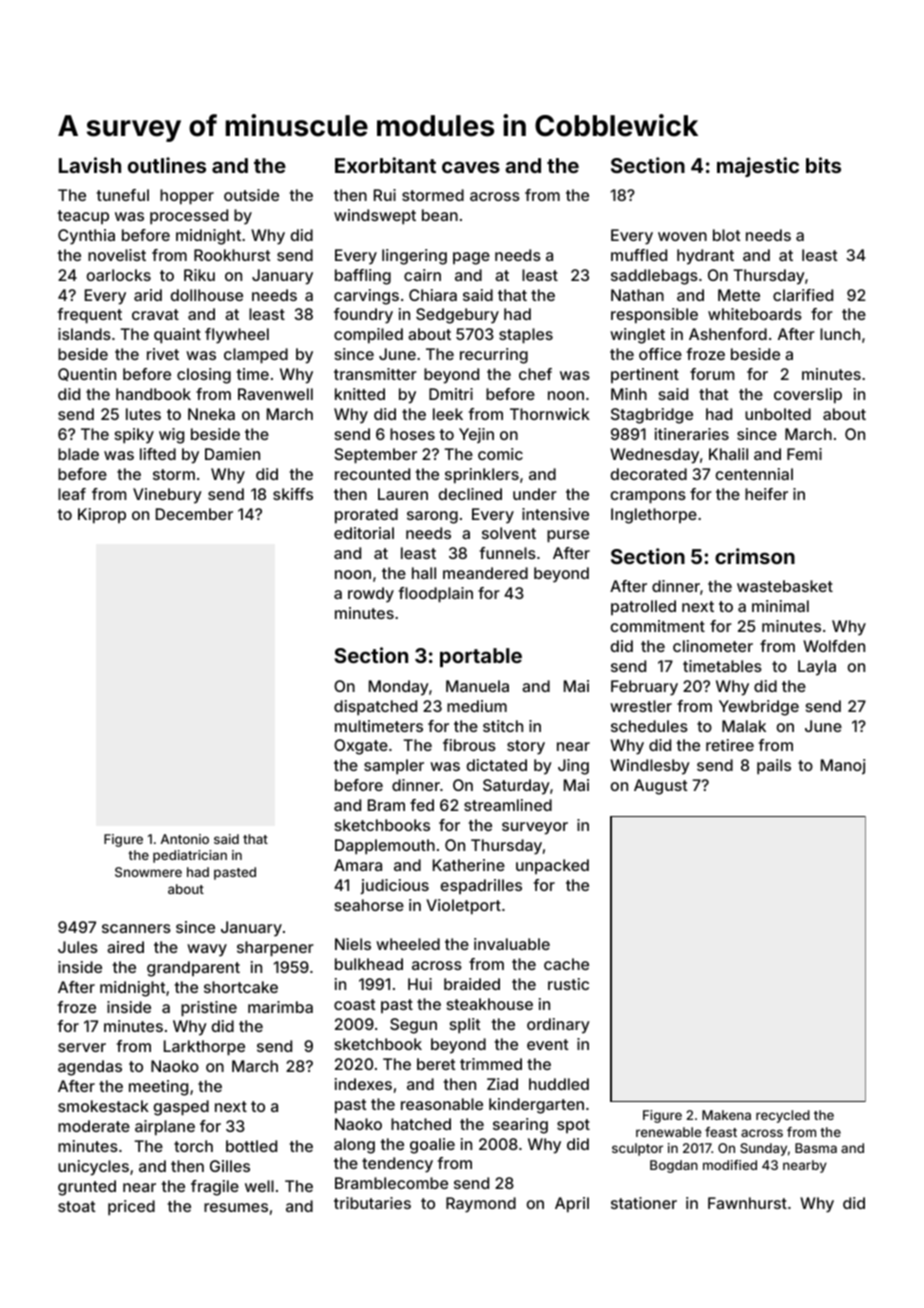  What do you see at coordinates (394, 886) in the screenshot?
I see `judicious` at bounding box center [394, 886].
